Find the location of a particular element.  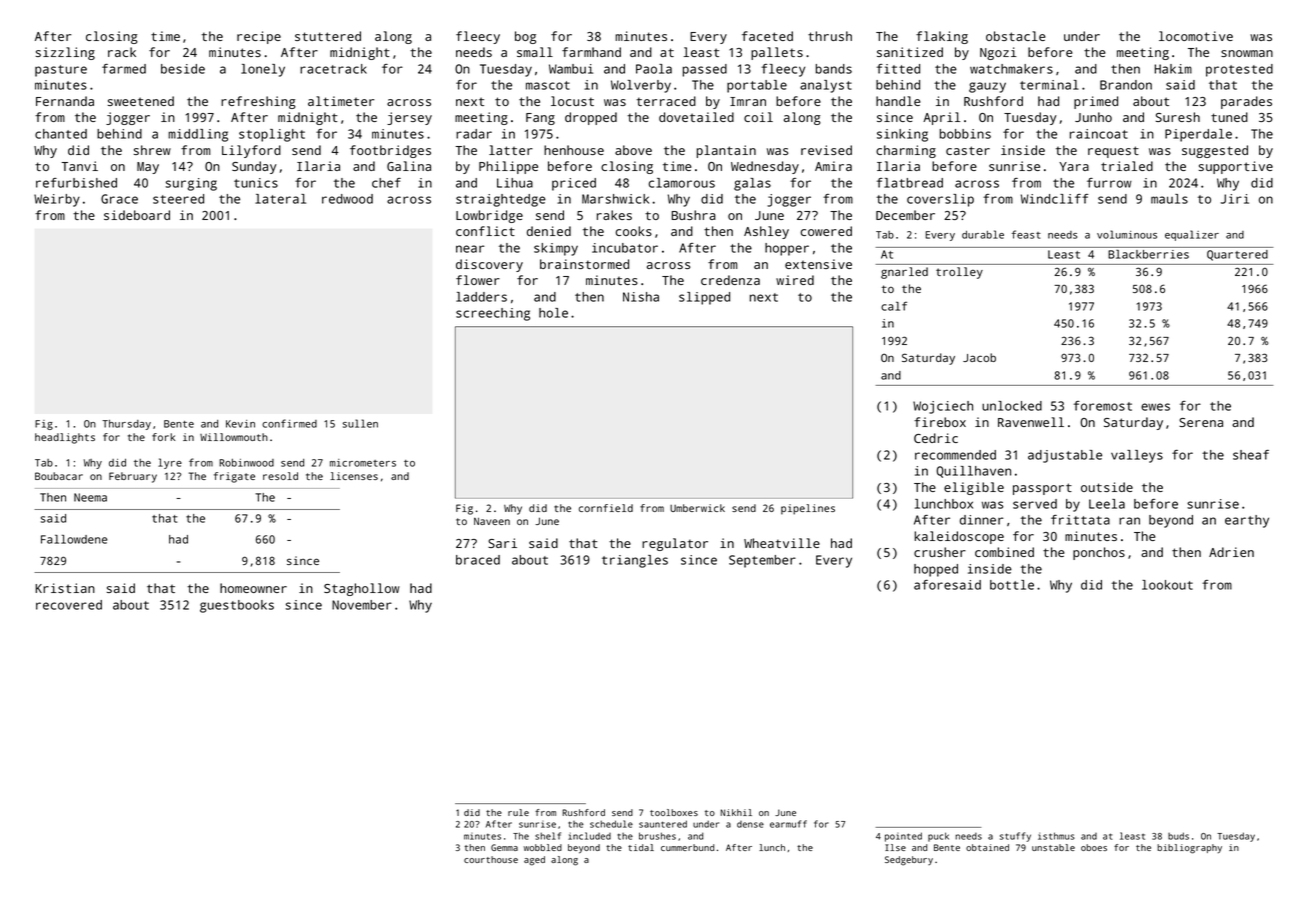

bibliography is located at coordinates (1189, 849).
